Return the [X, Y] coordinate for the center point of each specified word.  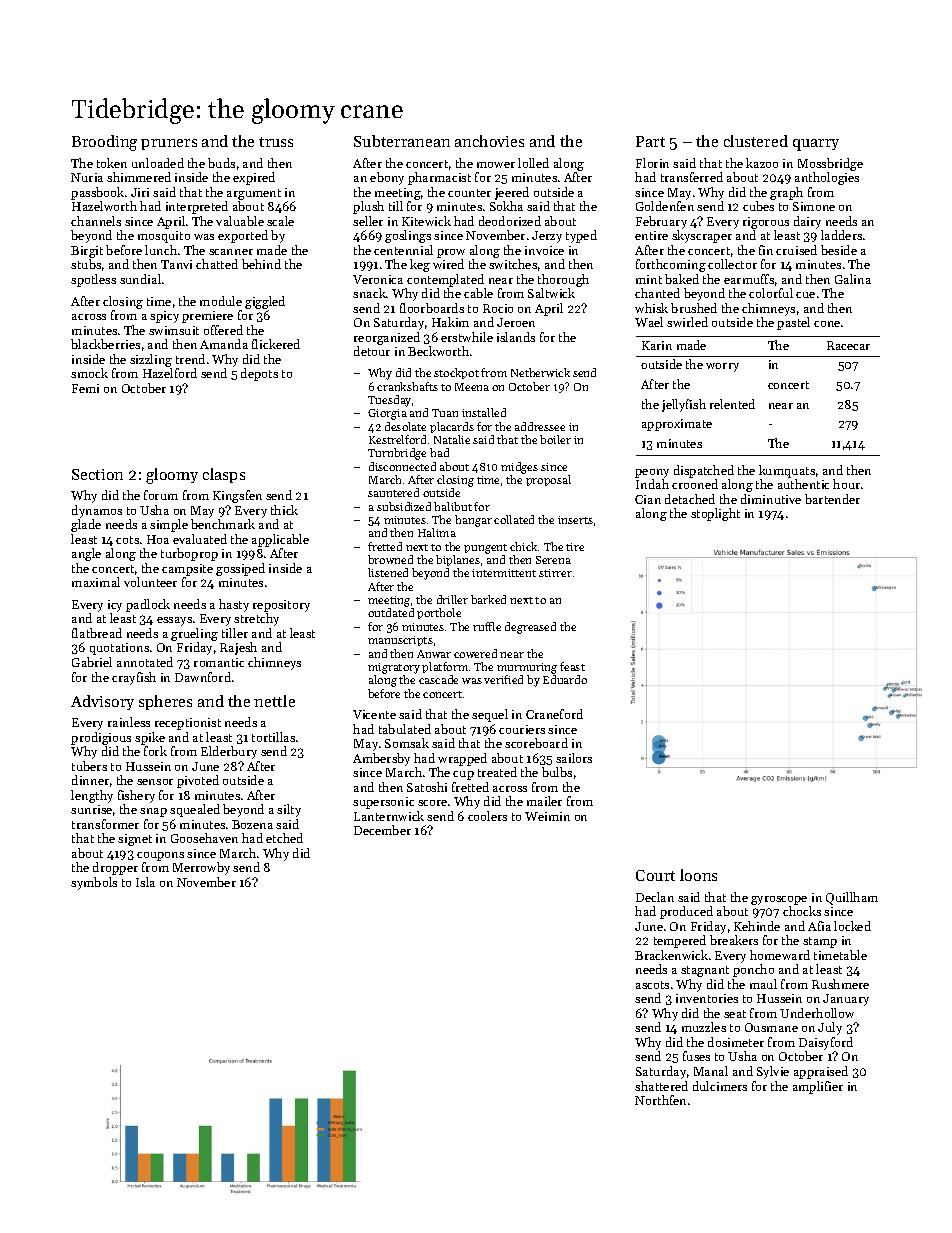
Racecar [848, 345]
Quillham [852, 898]
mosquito [164, 237]
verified [503, 679]
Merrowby [201, 868]
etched [284, 838]
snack [369, 293]
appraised [821, 1072]
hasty [234, 605]
